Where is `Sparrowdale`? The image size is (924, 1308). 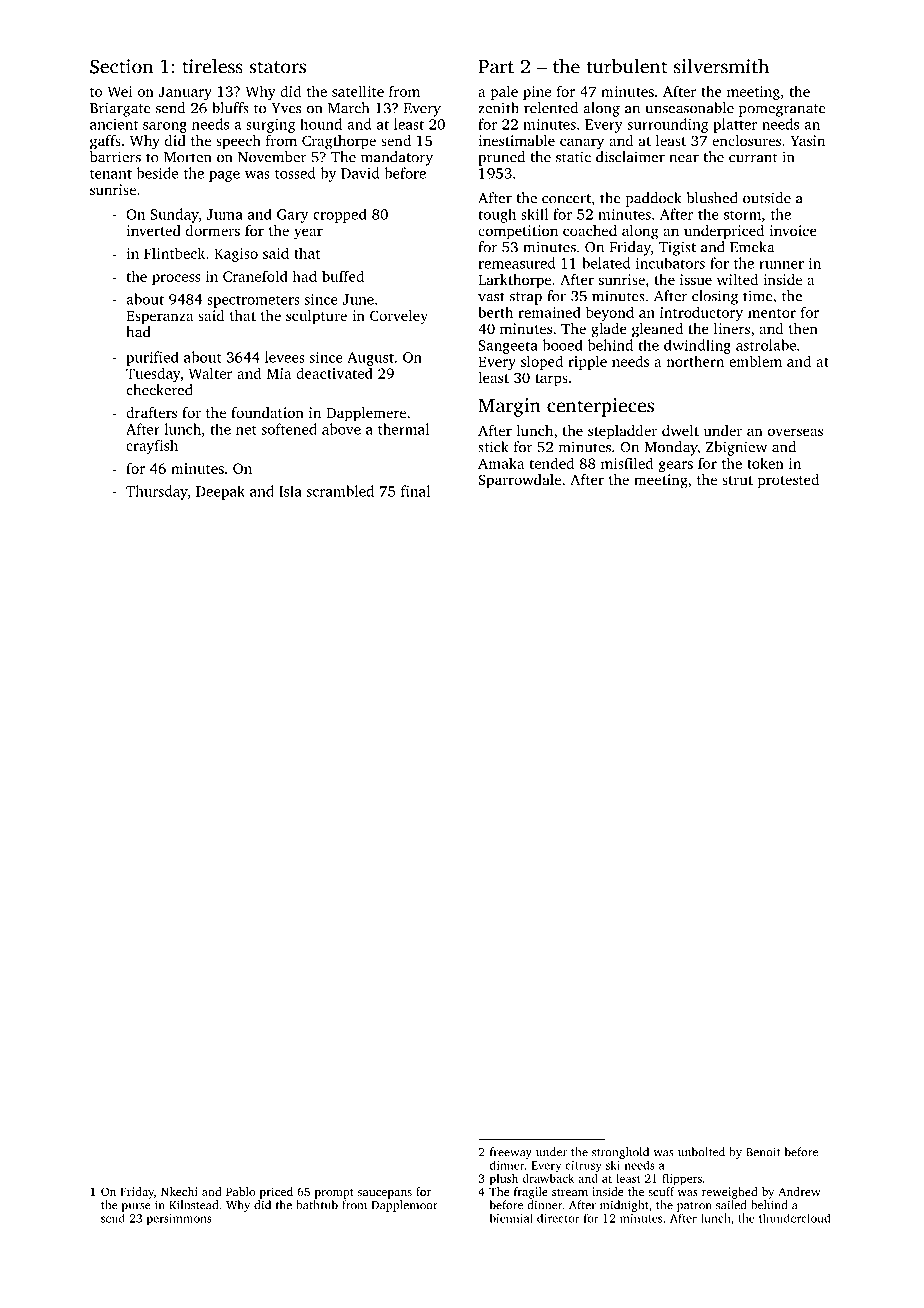 Sparrowdale is located at coordinates (519, 481).
